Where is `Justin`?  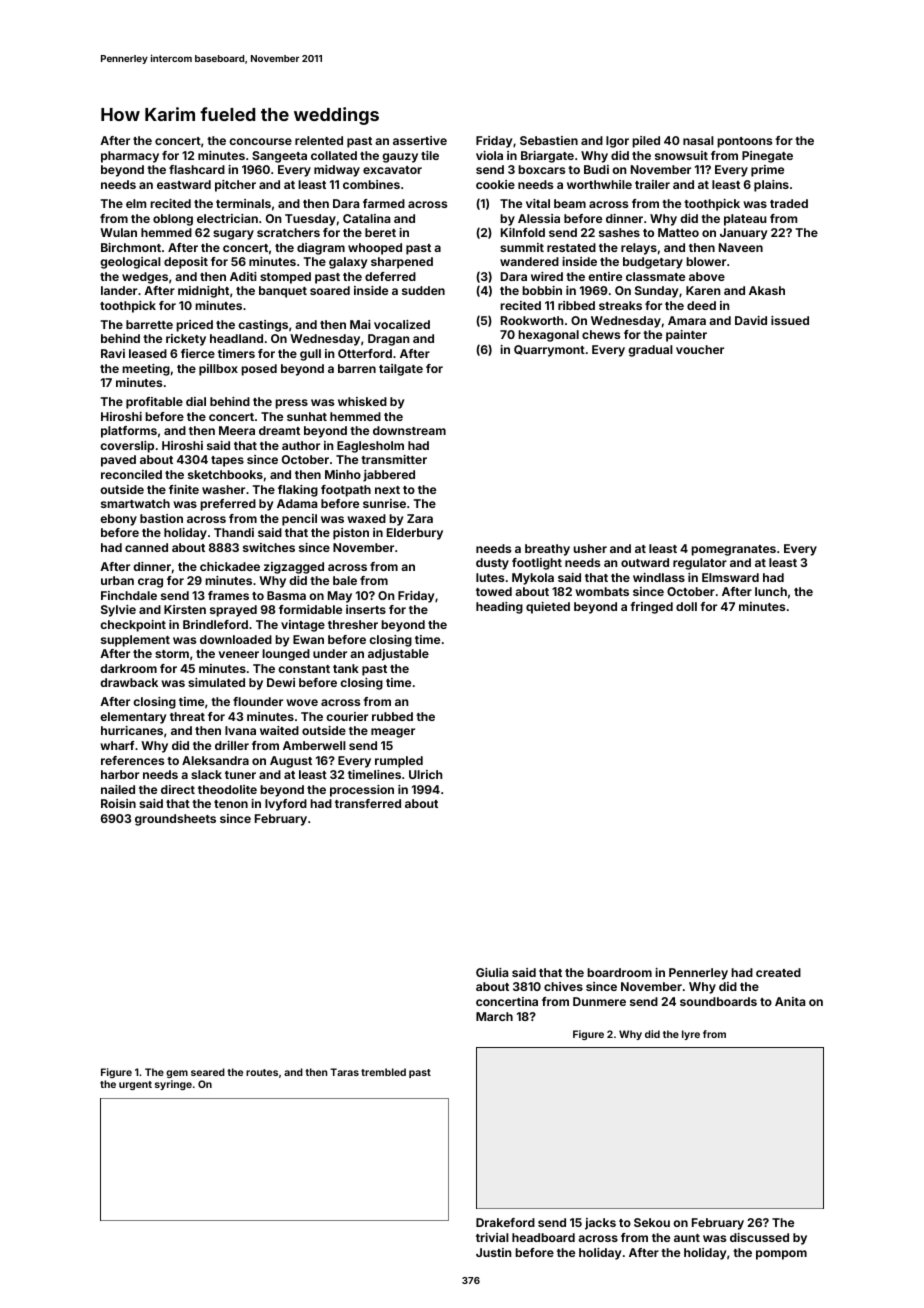 Justin is located at coordinates (493, 1252).
